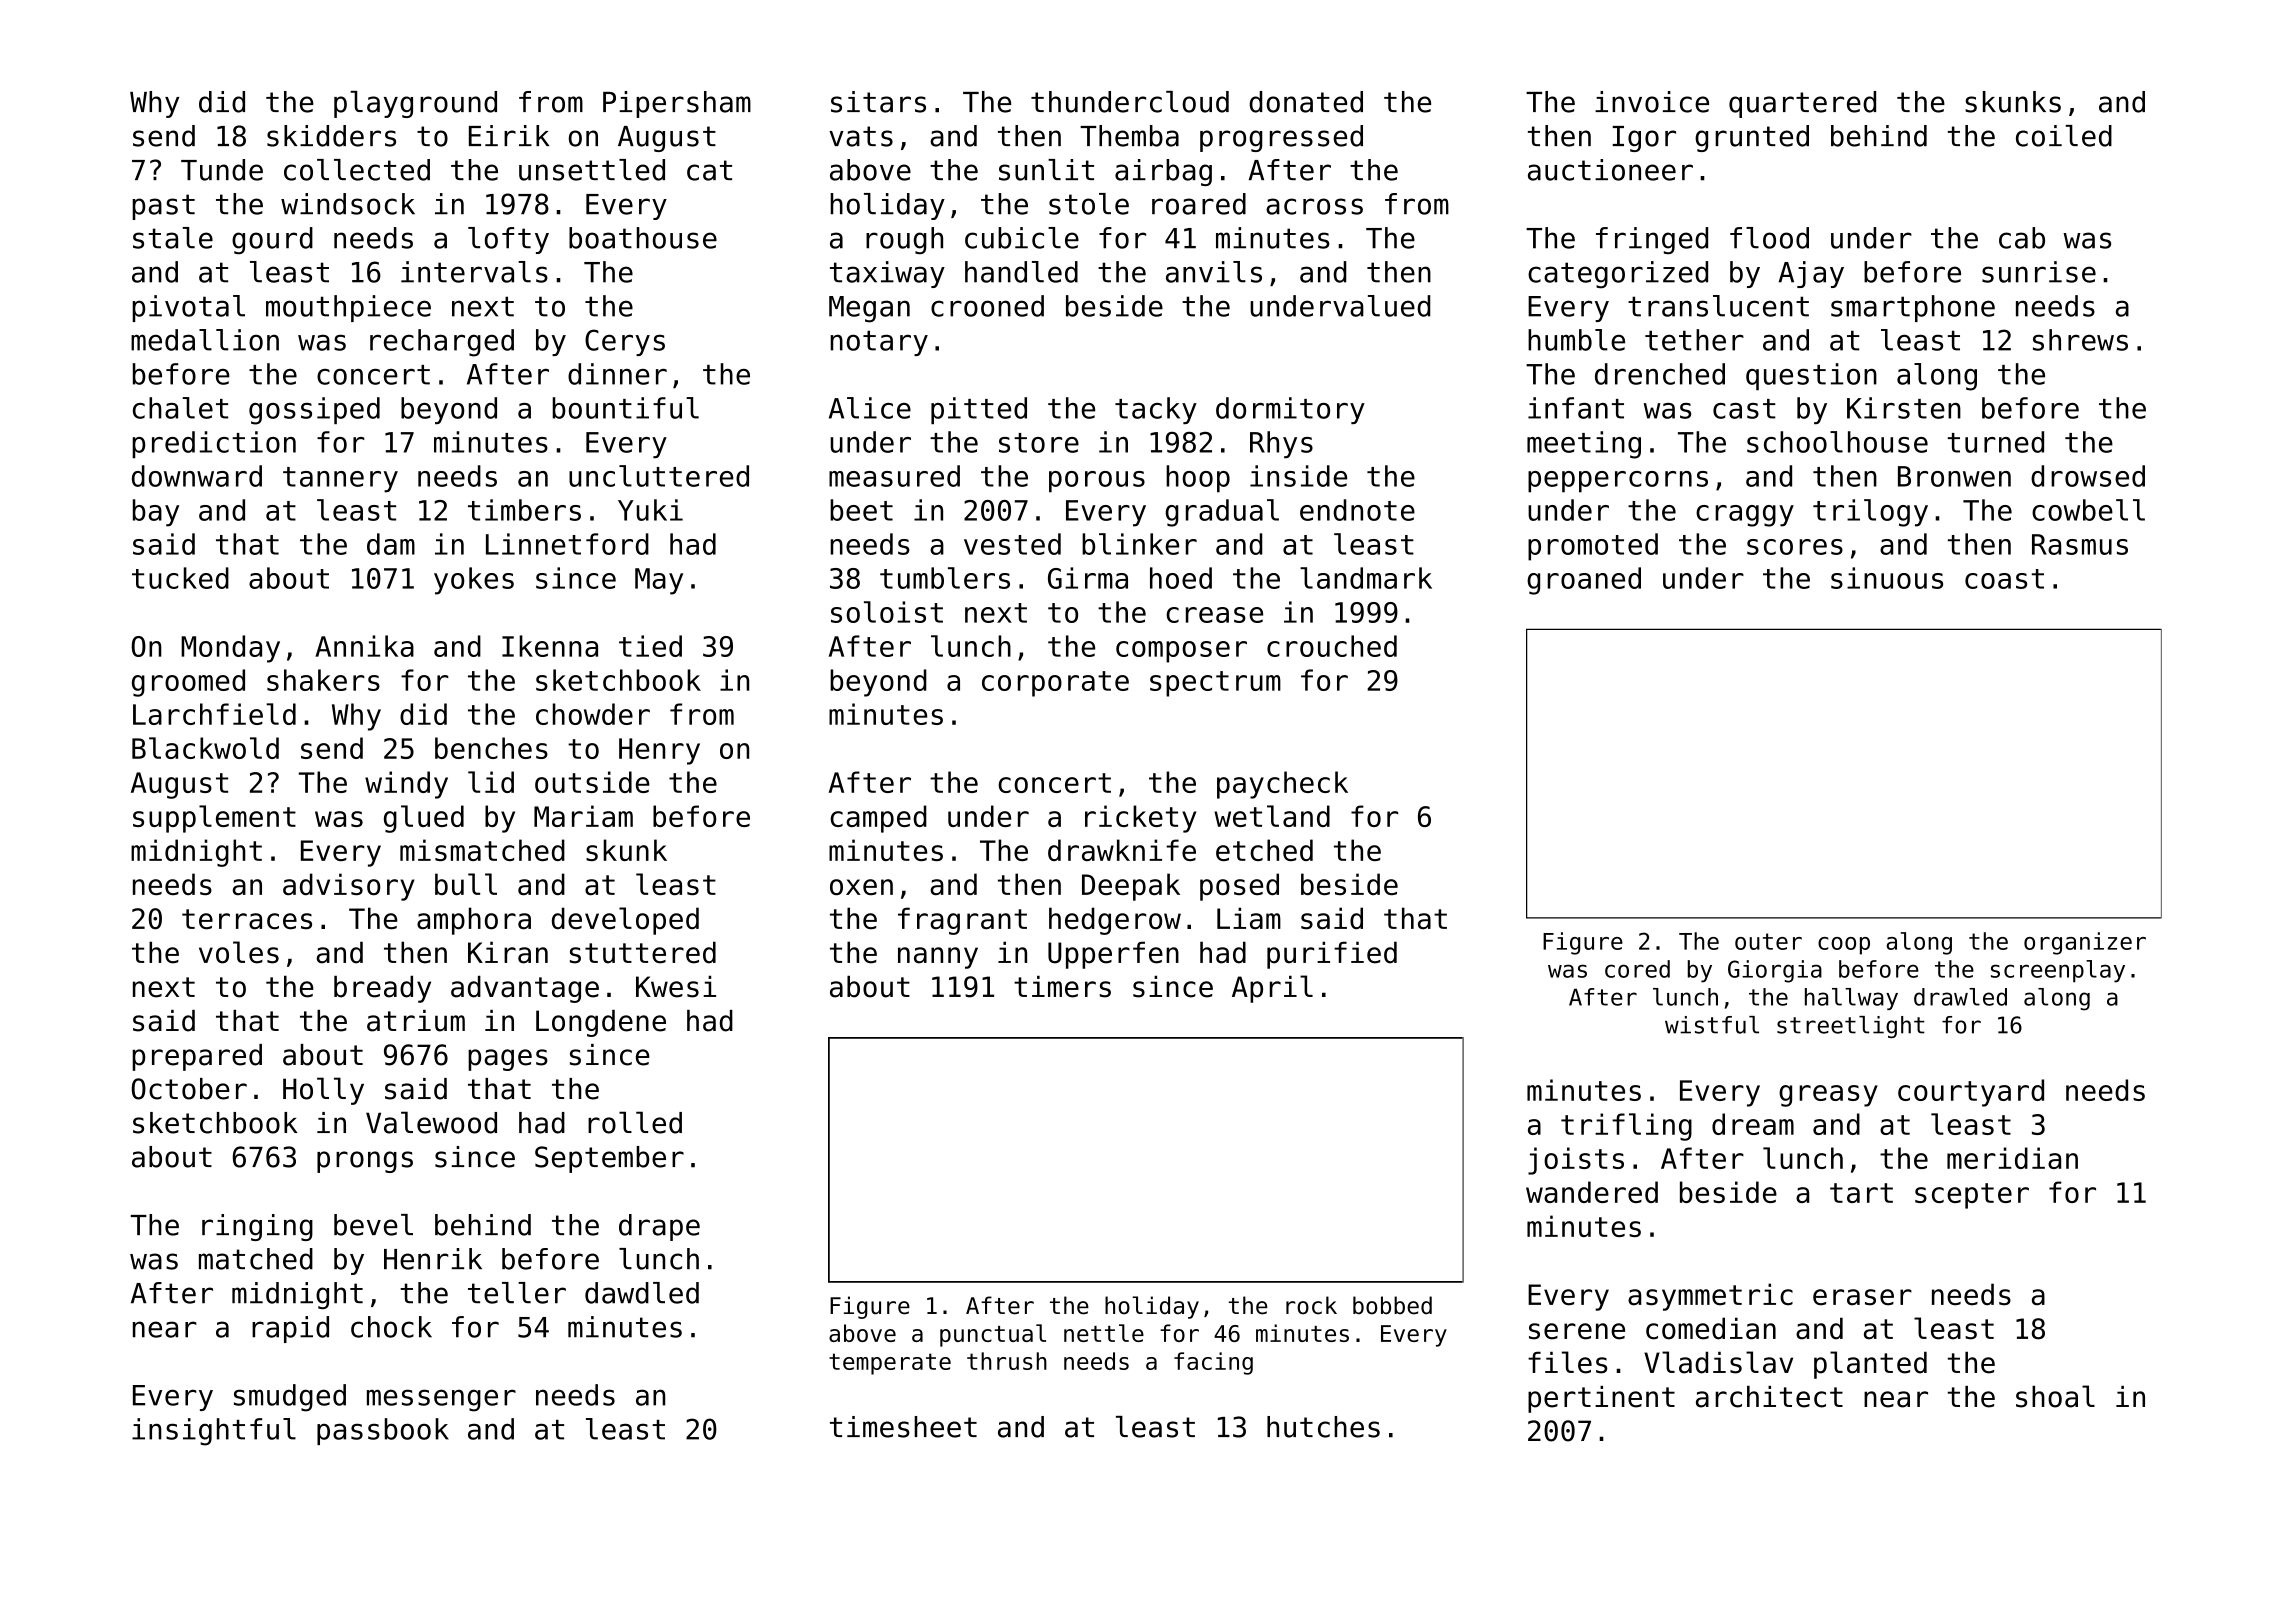 This screenshot has width=2292, height=1620. Describe the element at coordinates (1089, 204) in the screenshot. I see `stole` at that location.
